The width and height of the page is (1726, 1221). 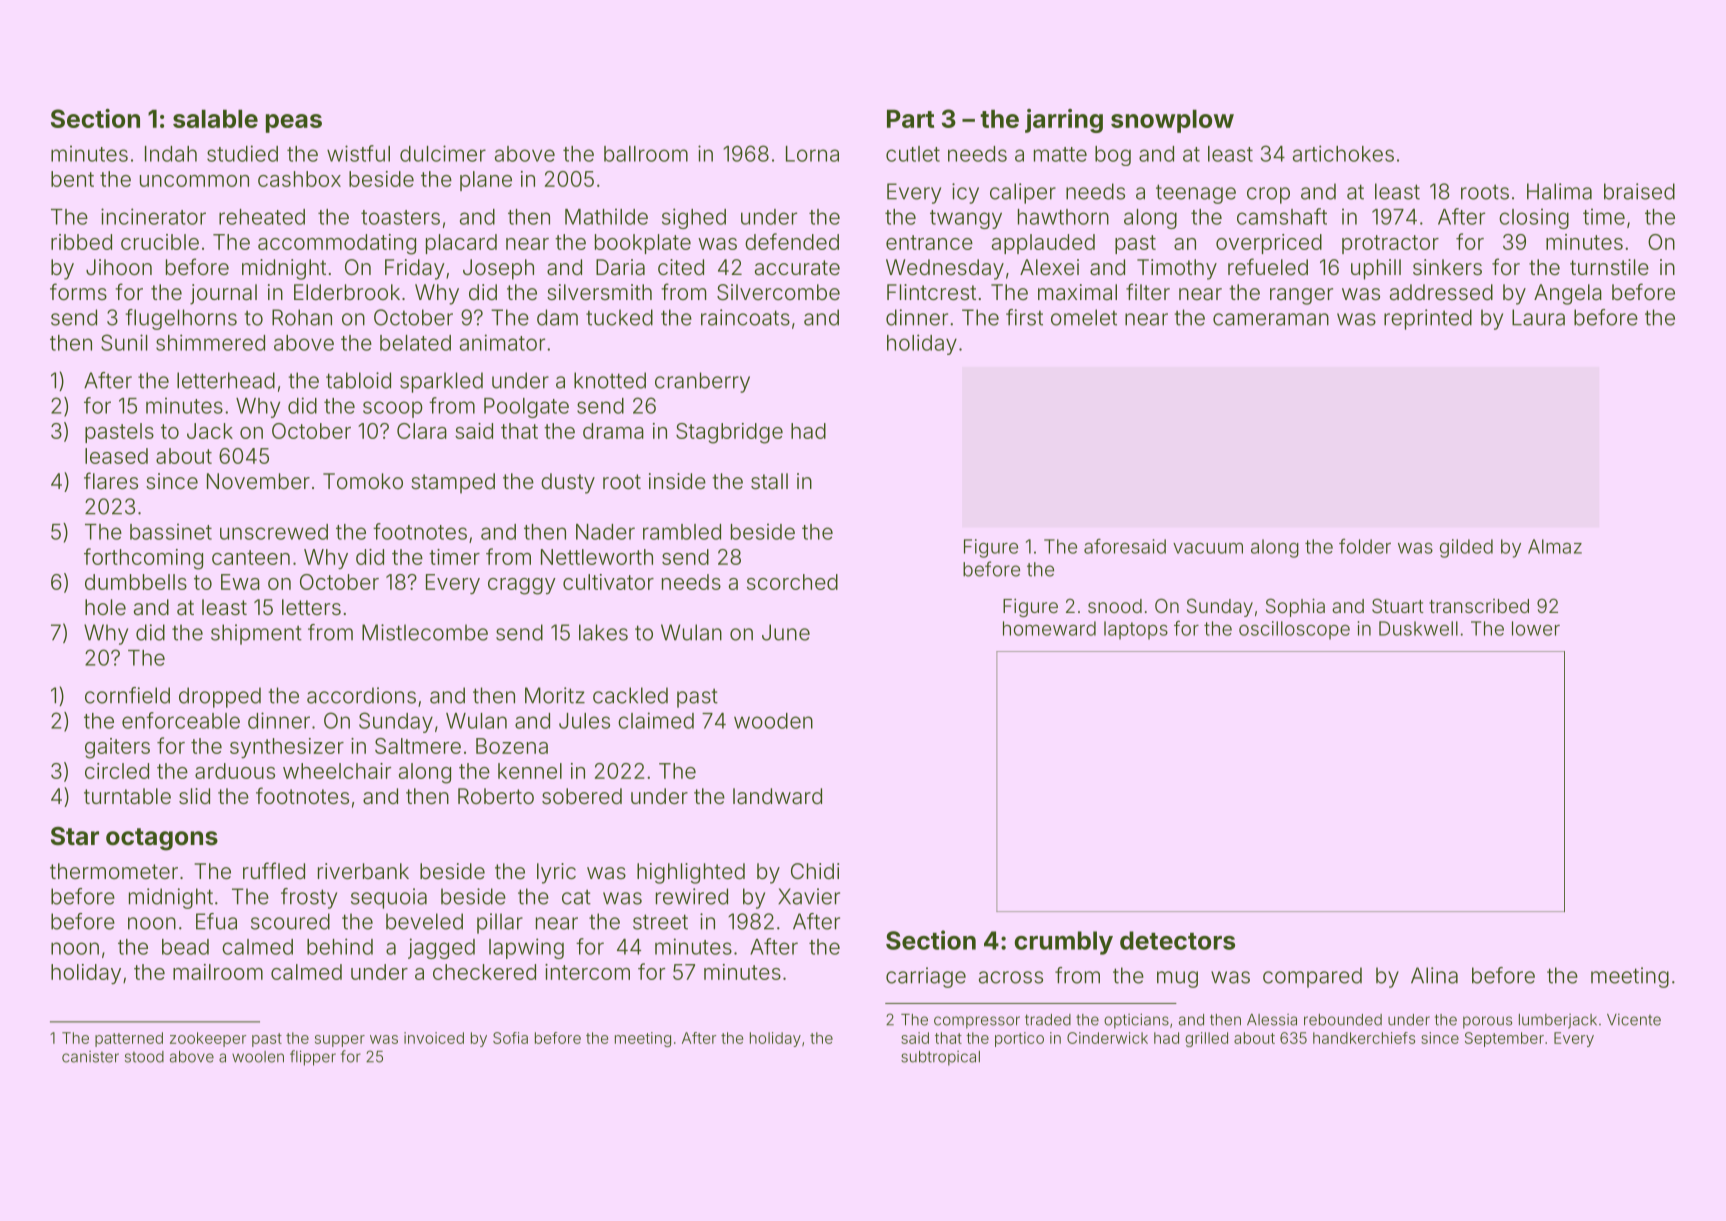 What do you see at coordinates (256, 634) in the page?
I see `shipment` at bounding box center [256, 634].
